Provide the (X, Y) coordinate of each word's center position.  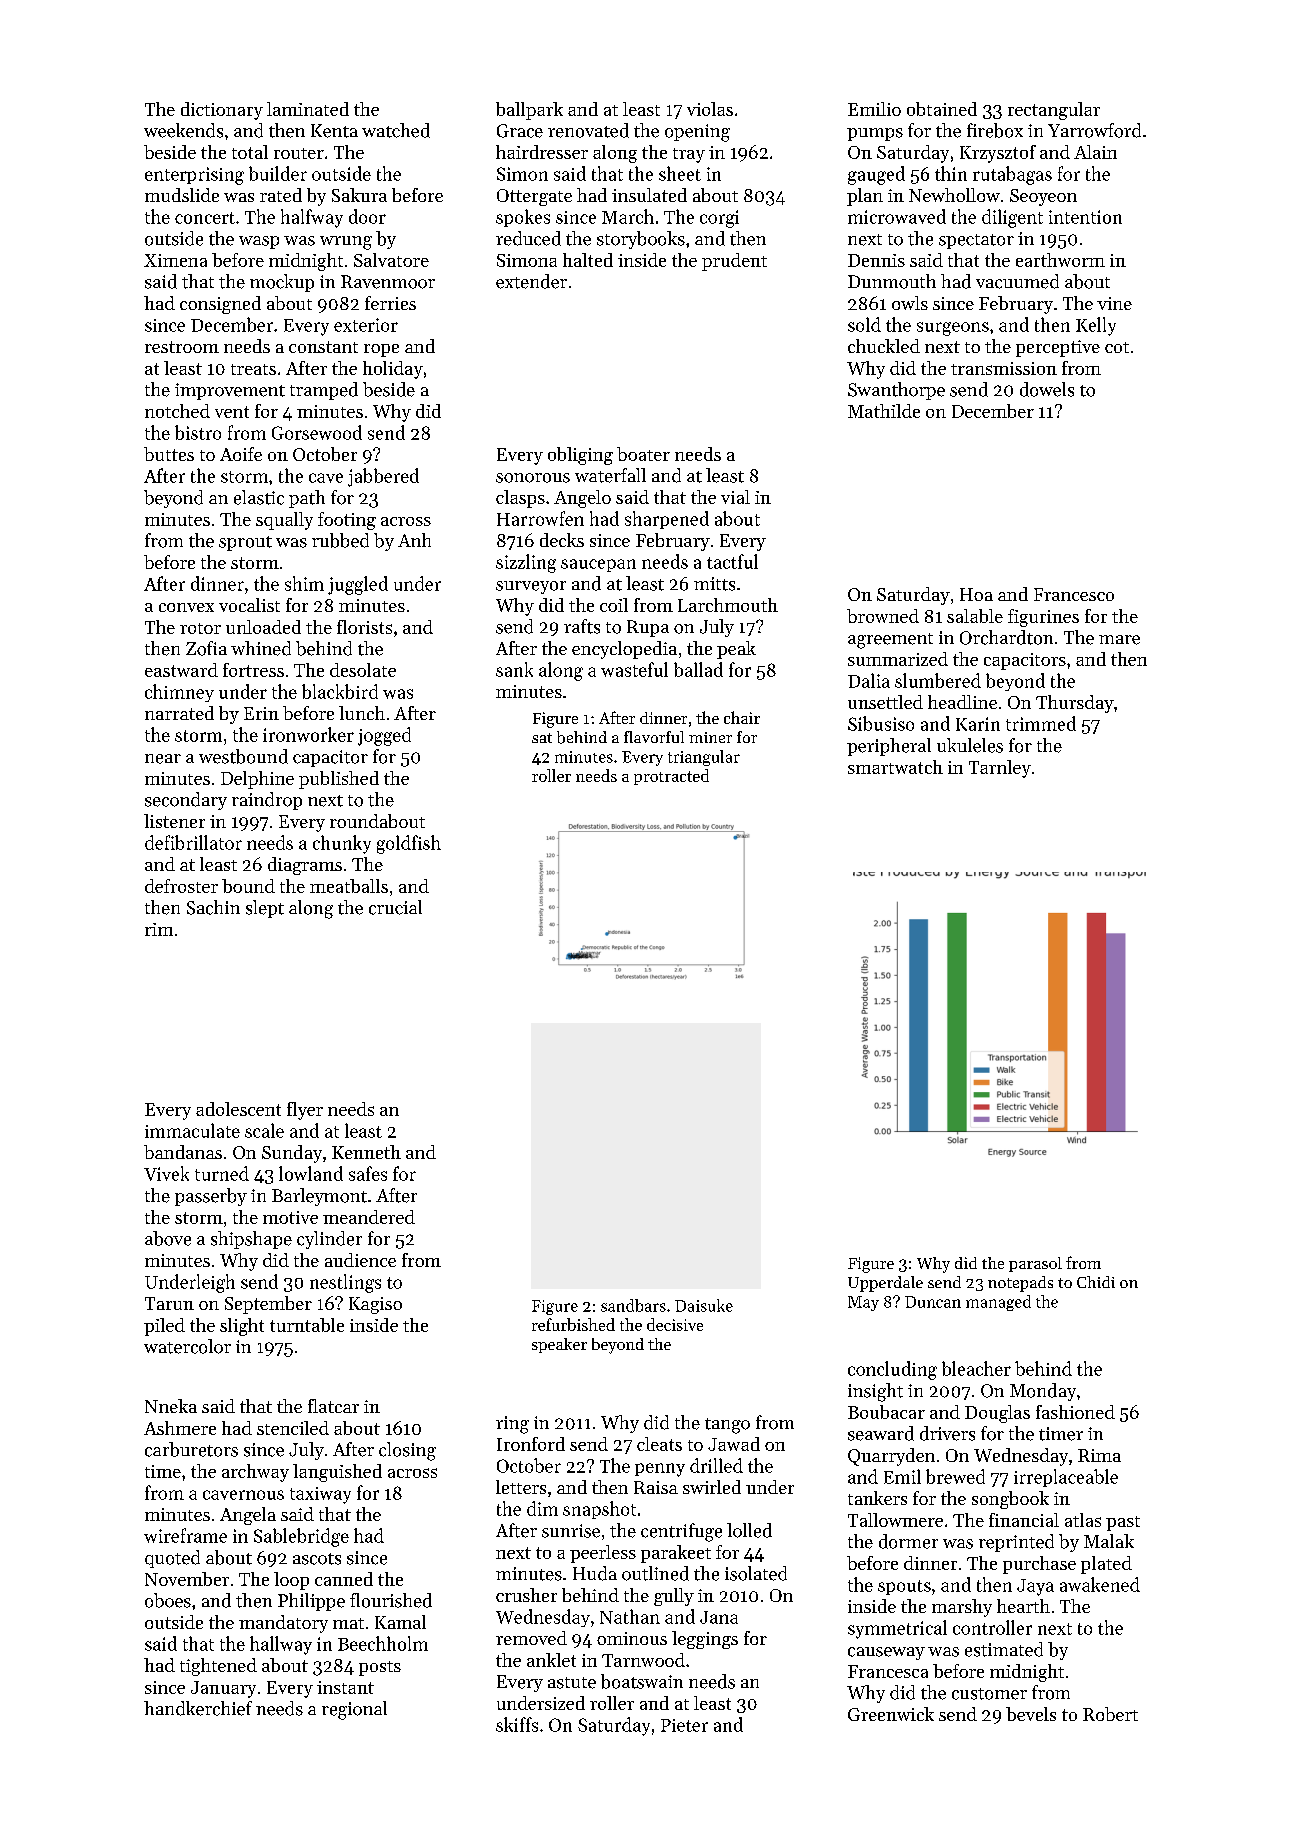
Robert (1110, 1714)
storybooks (641, 240)
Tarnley (1000, 769)
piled (164, 1327)
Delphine (257, 780)
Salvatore (391, 260)
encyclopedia (624, 650)
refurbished (573, 1324)
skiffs (517, 1724)
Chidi (1096, 1282)
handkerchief (198, 1708)
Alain (1095, 152)
